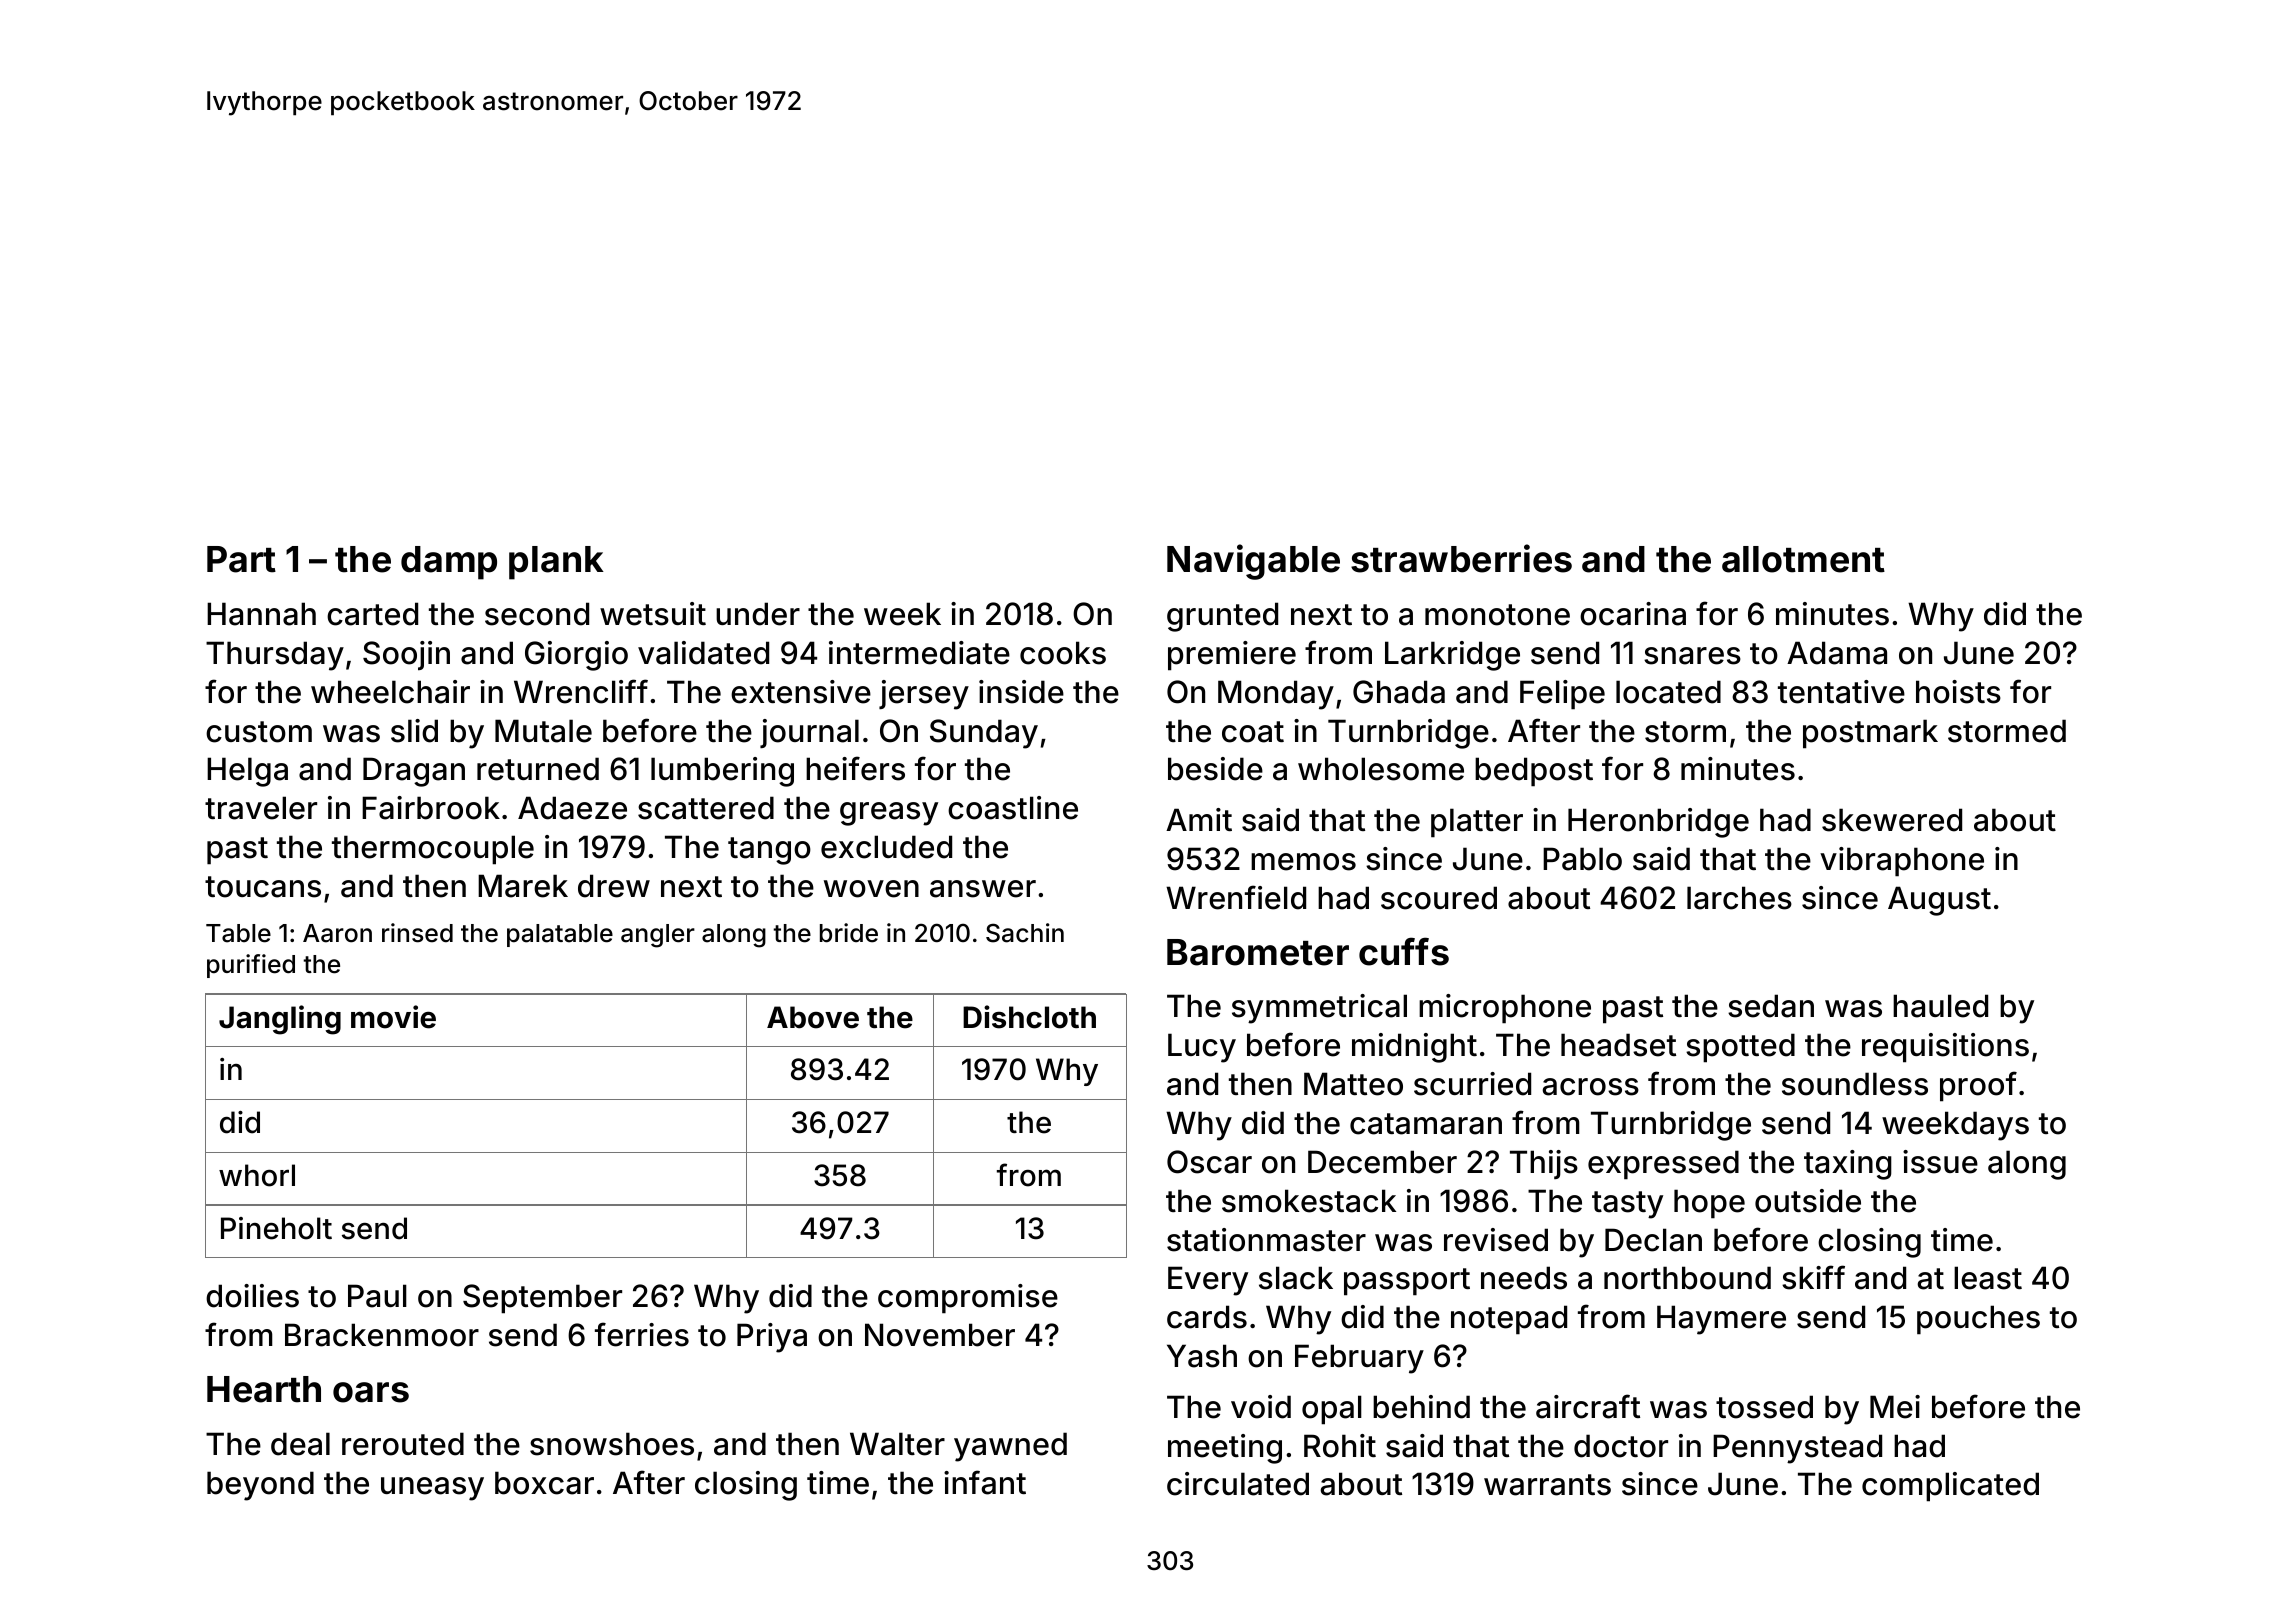 The image size is (2292, 1620). I want to click on Dishcloth, so click(1029, 1017).
